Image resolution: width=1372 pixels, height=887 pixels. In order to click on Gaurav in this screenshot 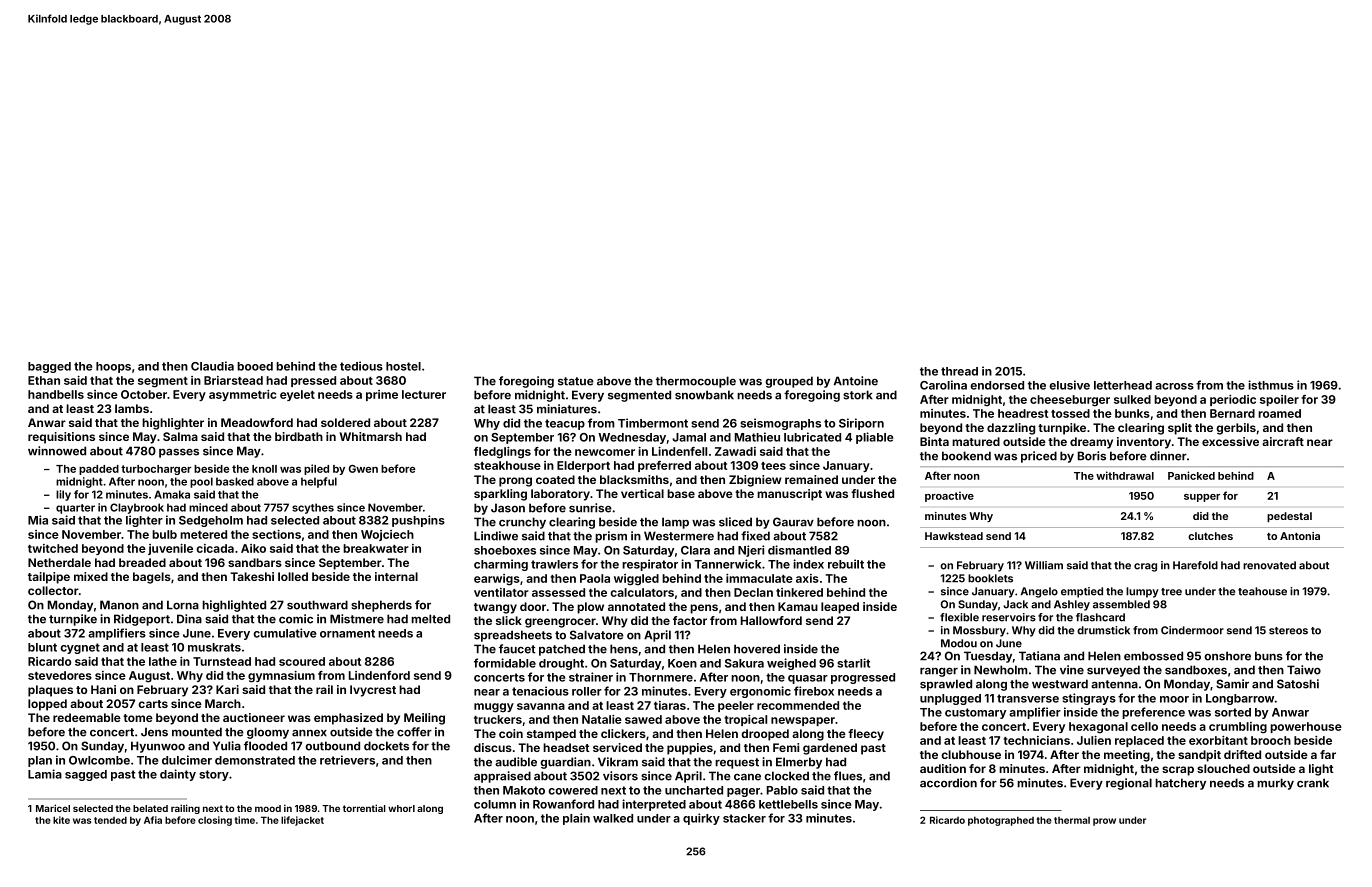, I will do `click(793, 522)`.
